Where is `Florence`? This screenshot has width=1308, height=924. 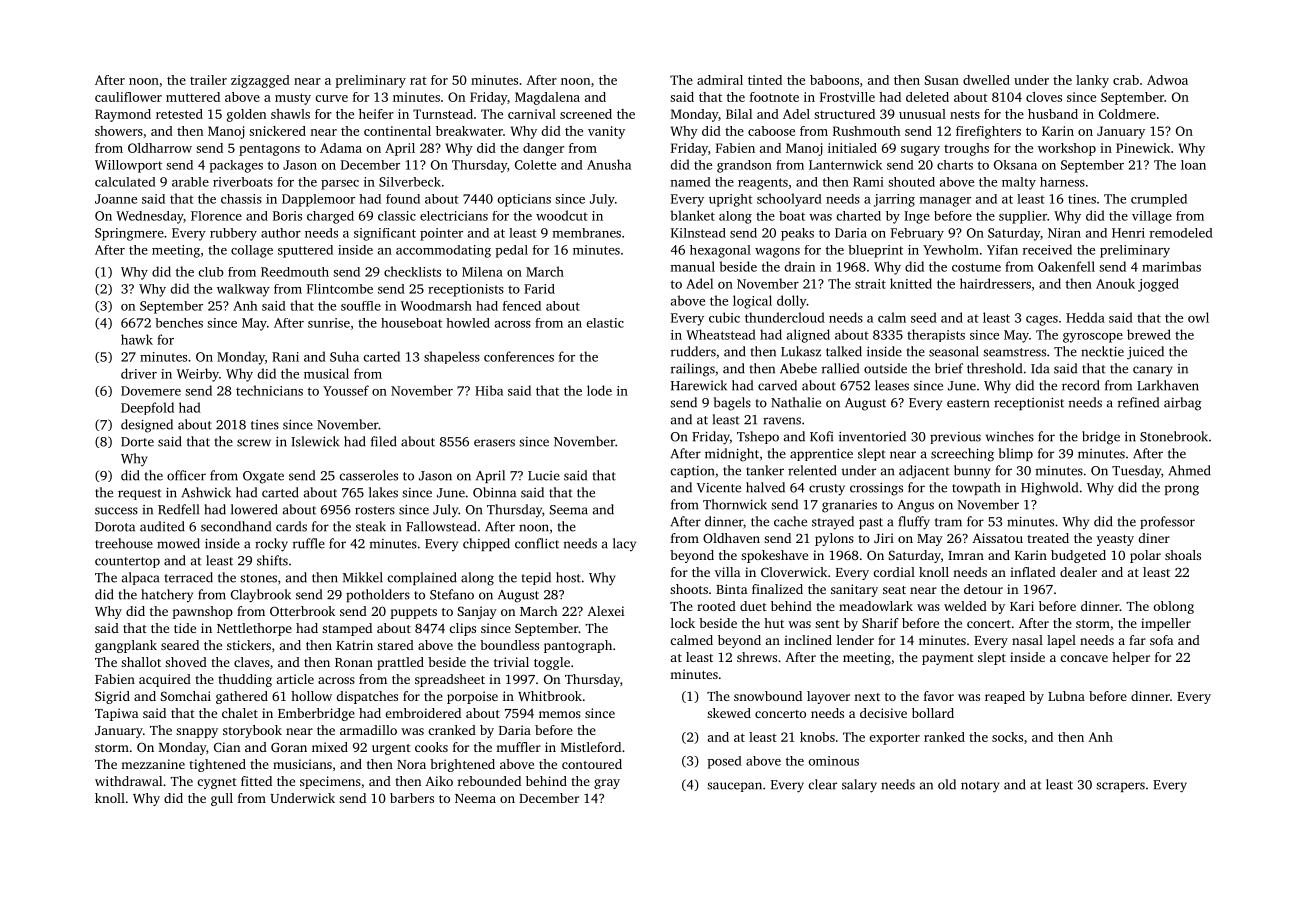 Florence is located at coordinates (216, 216).
